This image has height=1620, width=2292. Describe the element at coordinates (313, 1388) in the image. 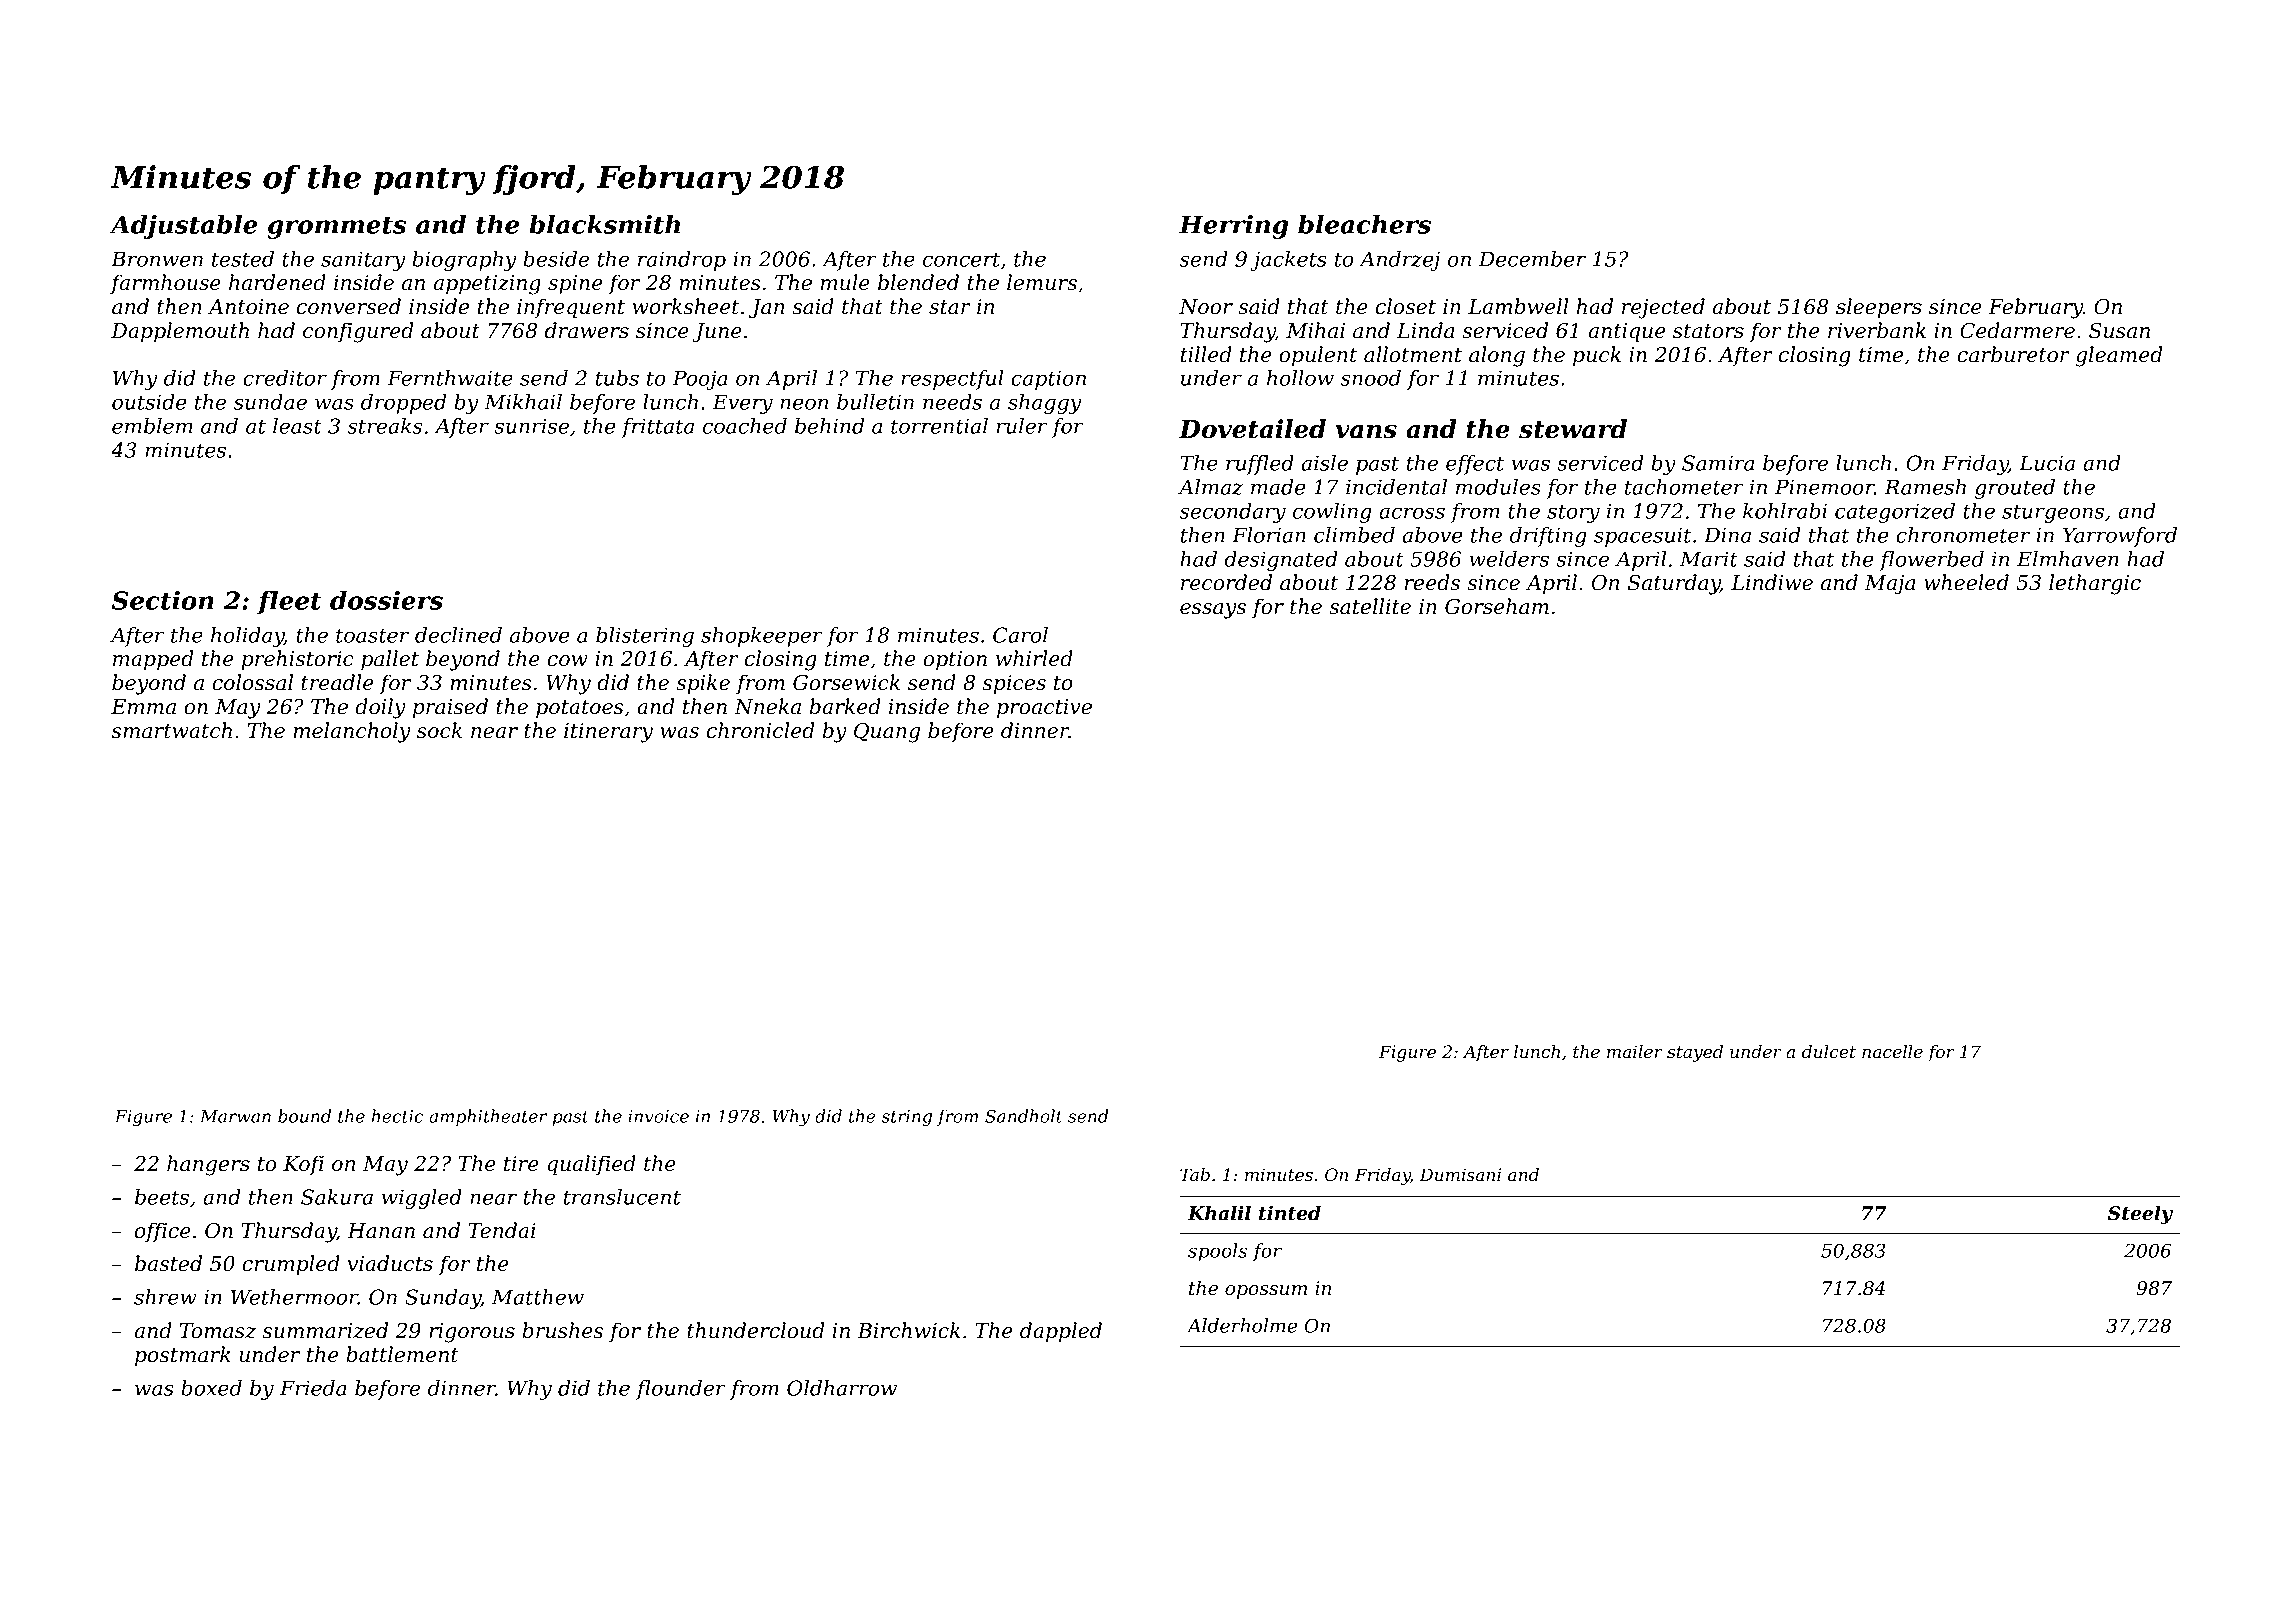

I see `Frieda` at that location.
